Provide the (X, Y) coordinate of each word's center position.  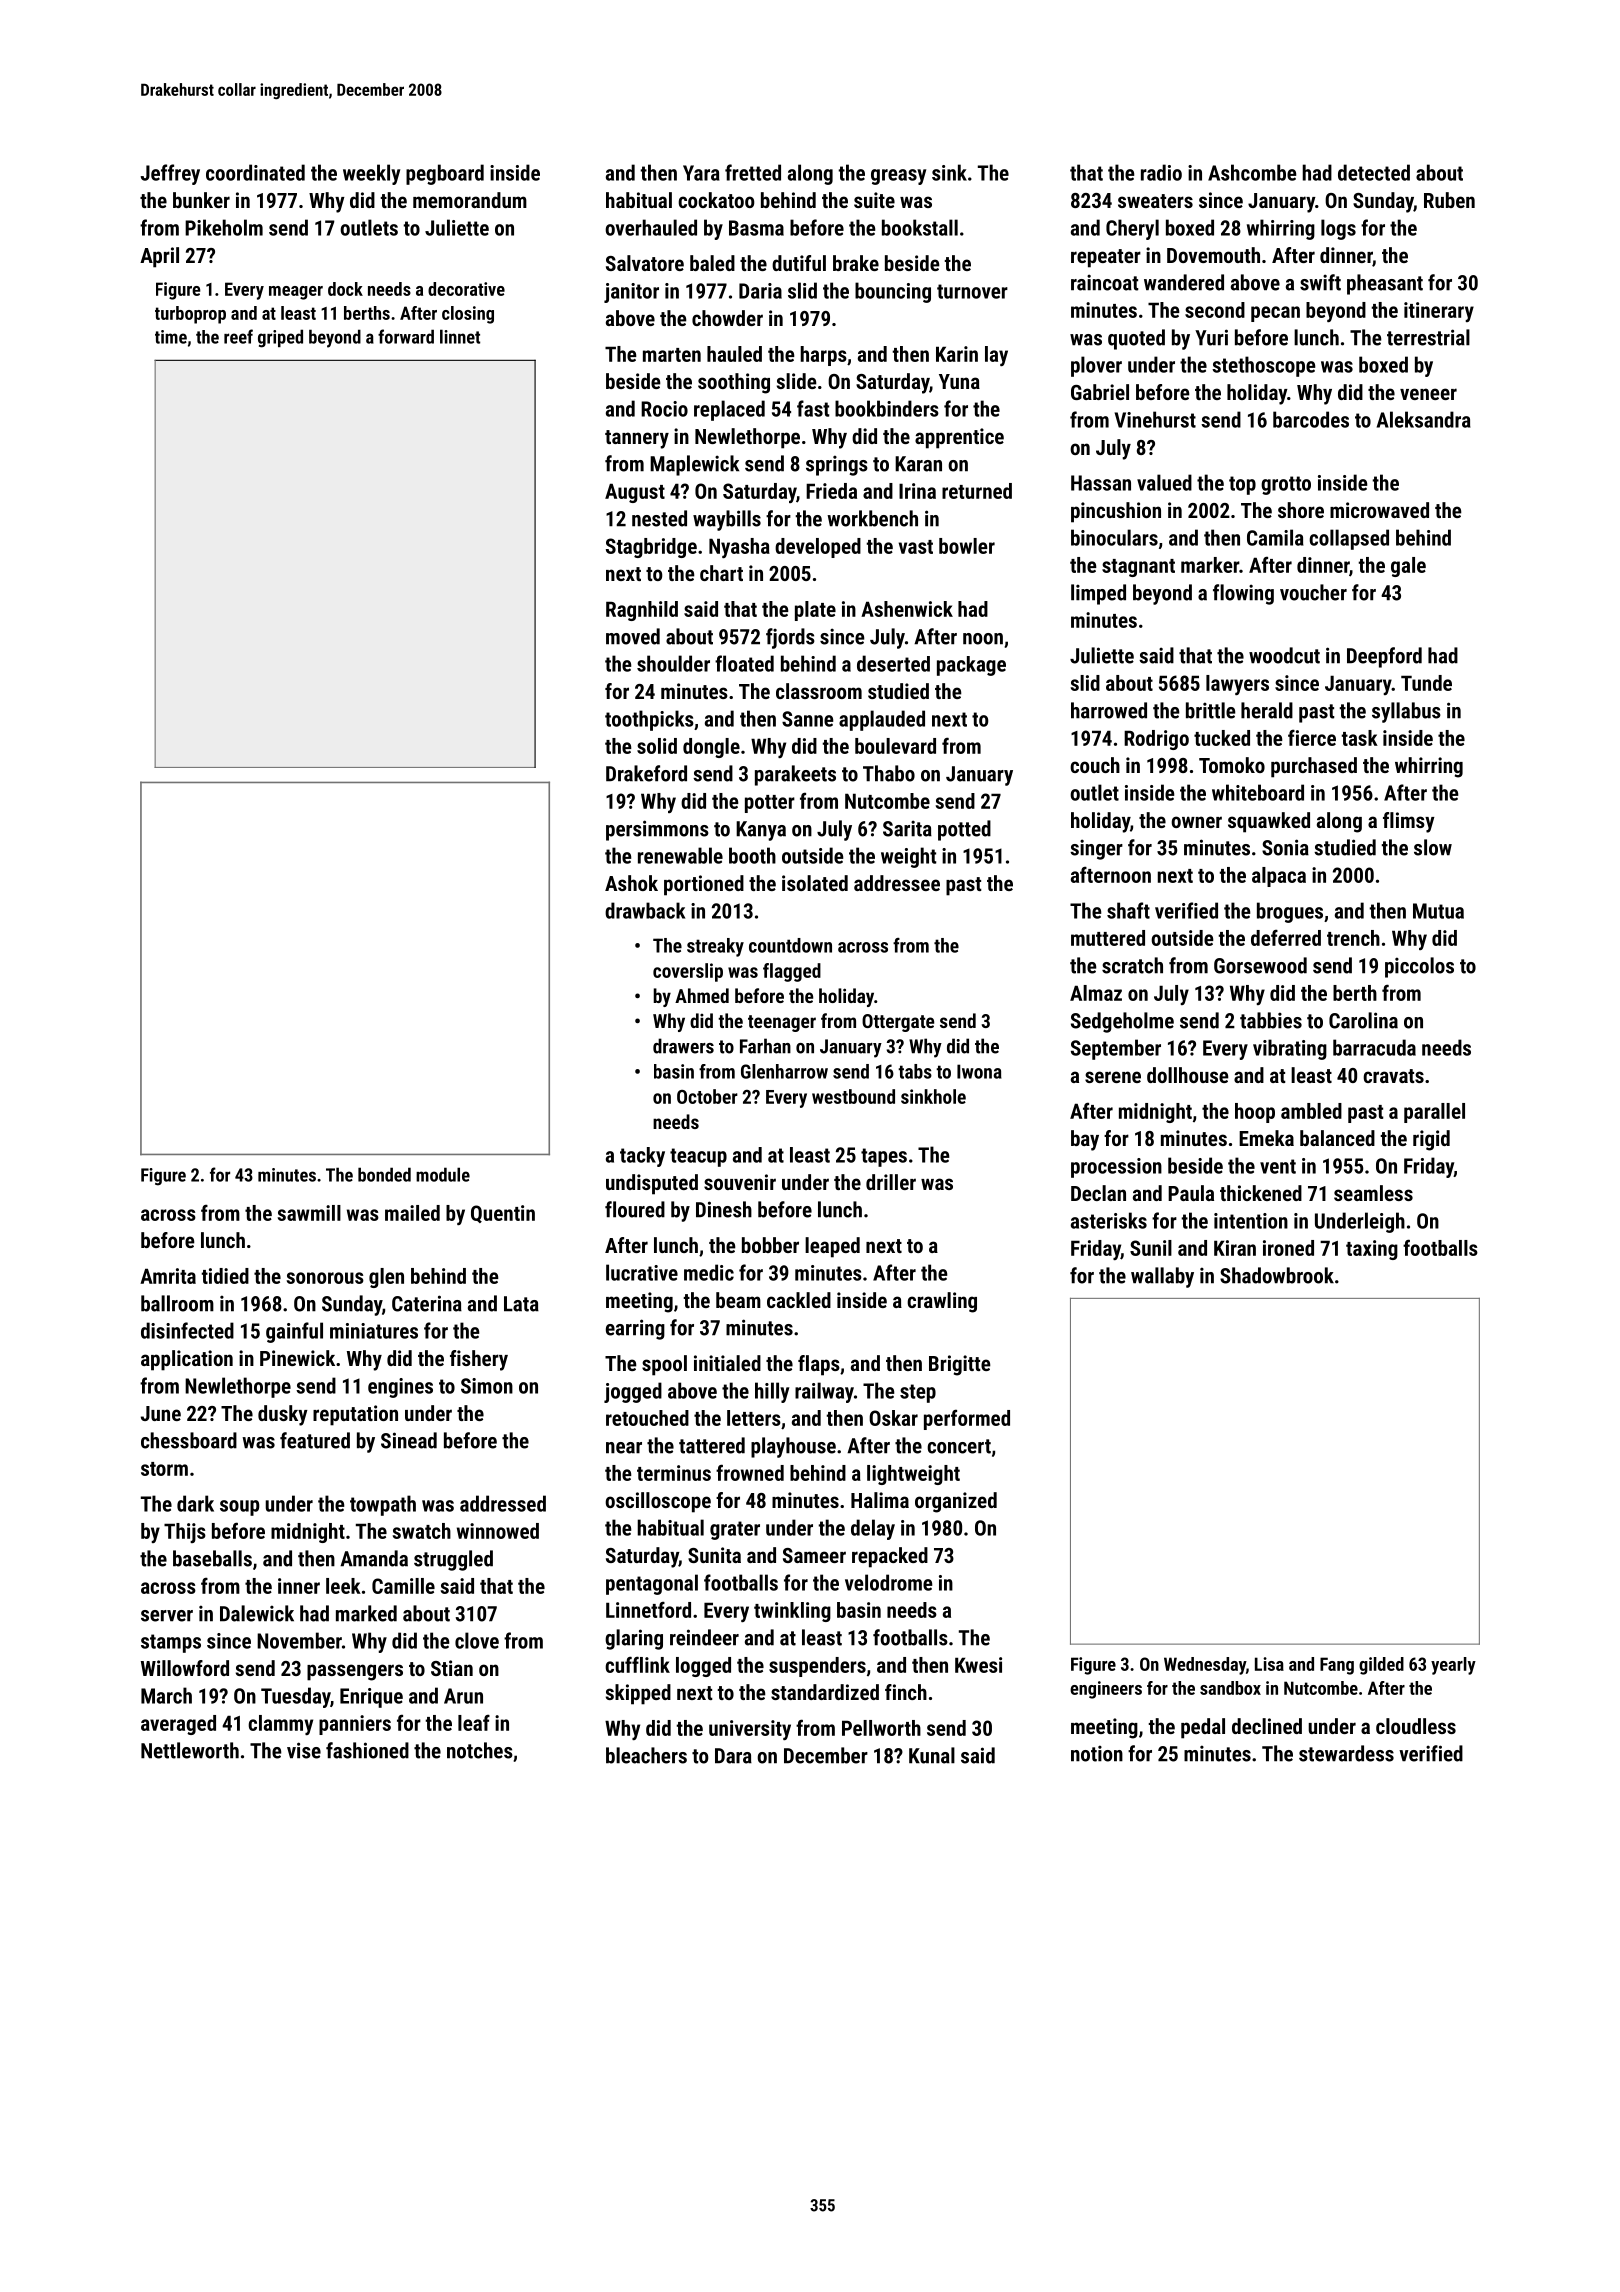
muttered (1108, 938)
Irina (917, 491)
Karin (957, 354)
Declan (1098, 1193)
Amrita (168, 1276)
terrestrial (1428, 337)
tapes (884, 1157)
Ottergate (898, 1023)
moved (633, 636)
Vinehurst (1155, 419)
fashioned (367, 1750)
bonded (384, 1174)
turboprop (190, 315)
